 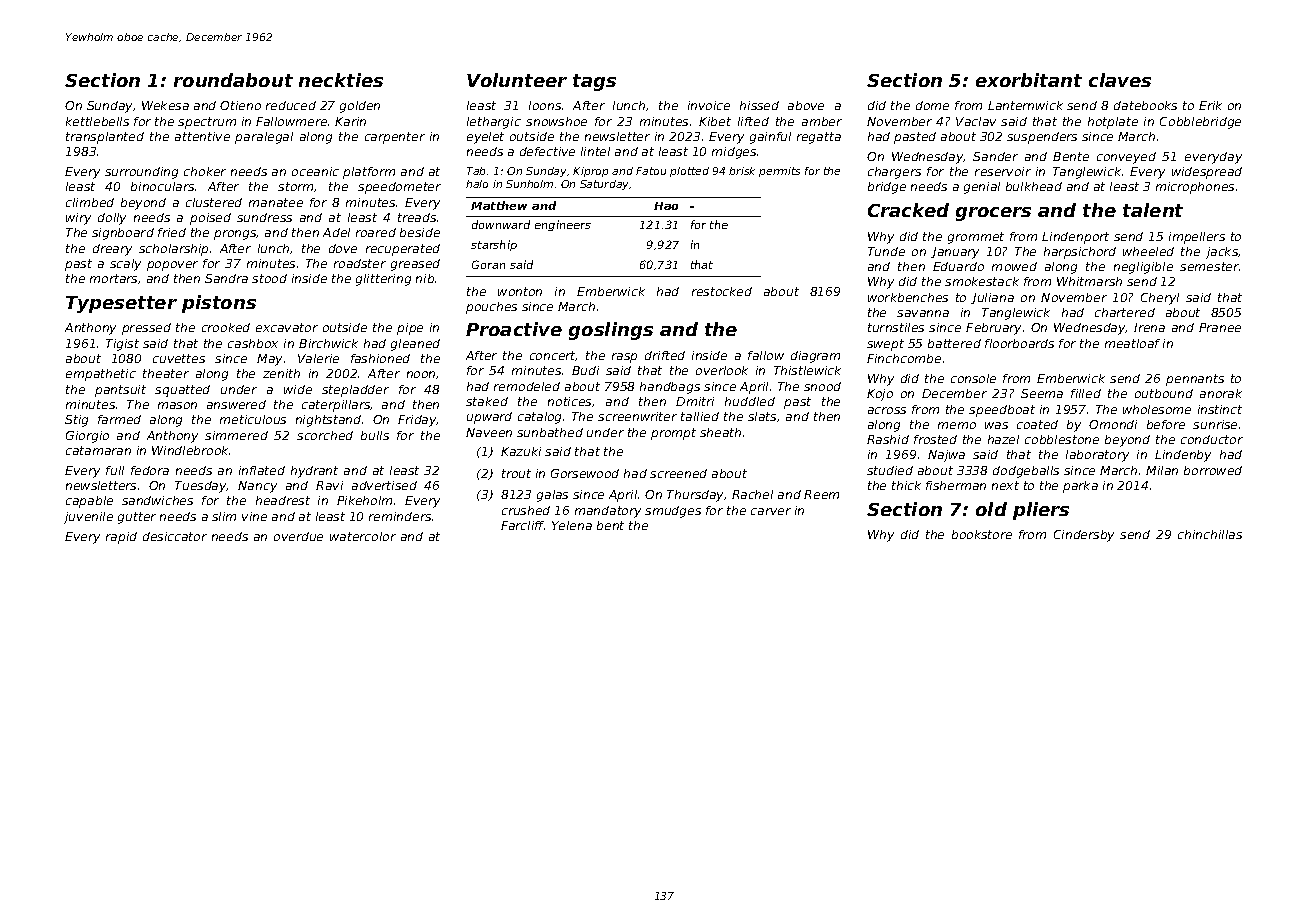 I want to click on carpenter, so click(x=395, y=138).
